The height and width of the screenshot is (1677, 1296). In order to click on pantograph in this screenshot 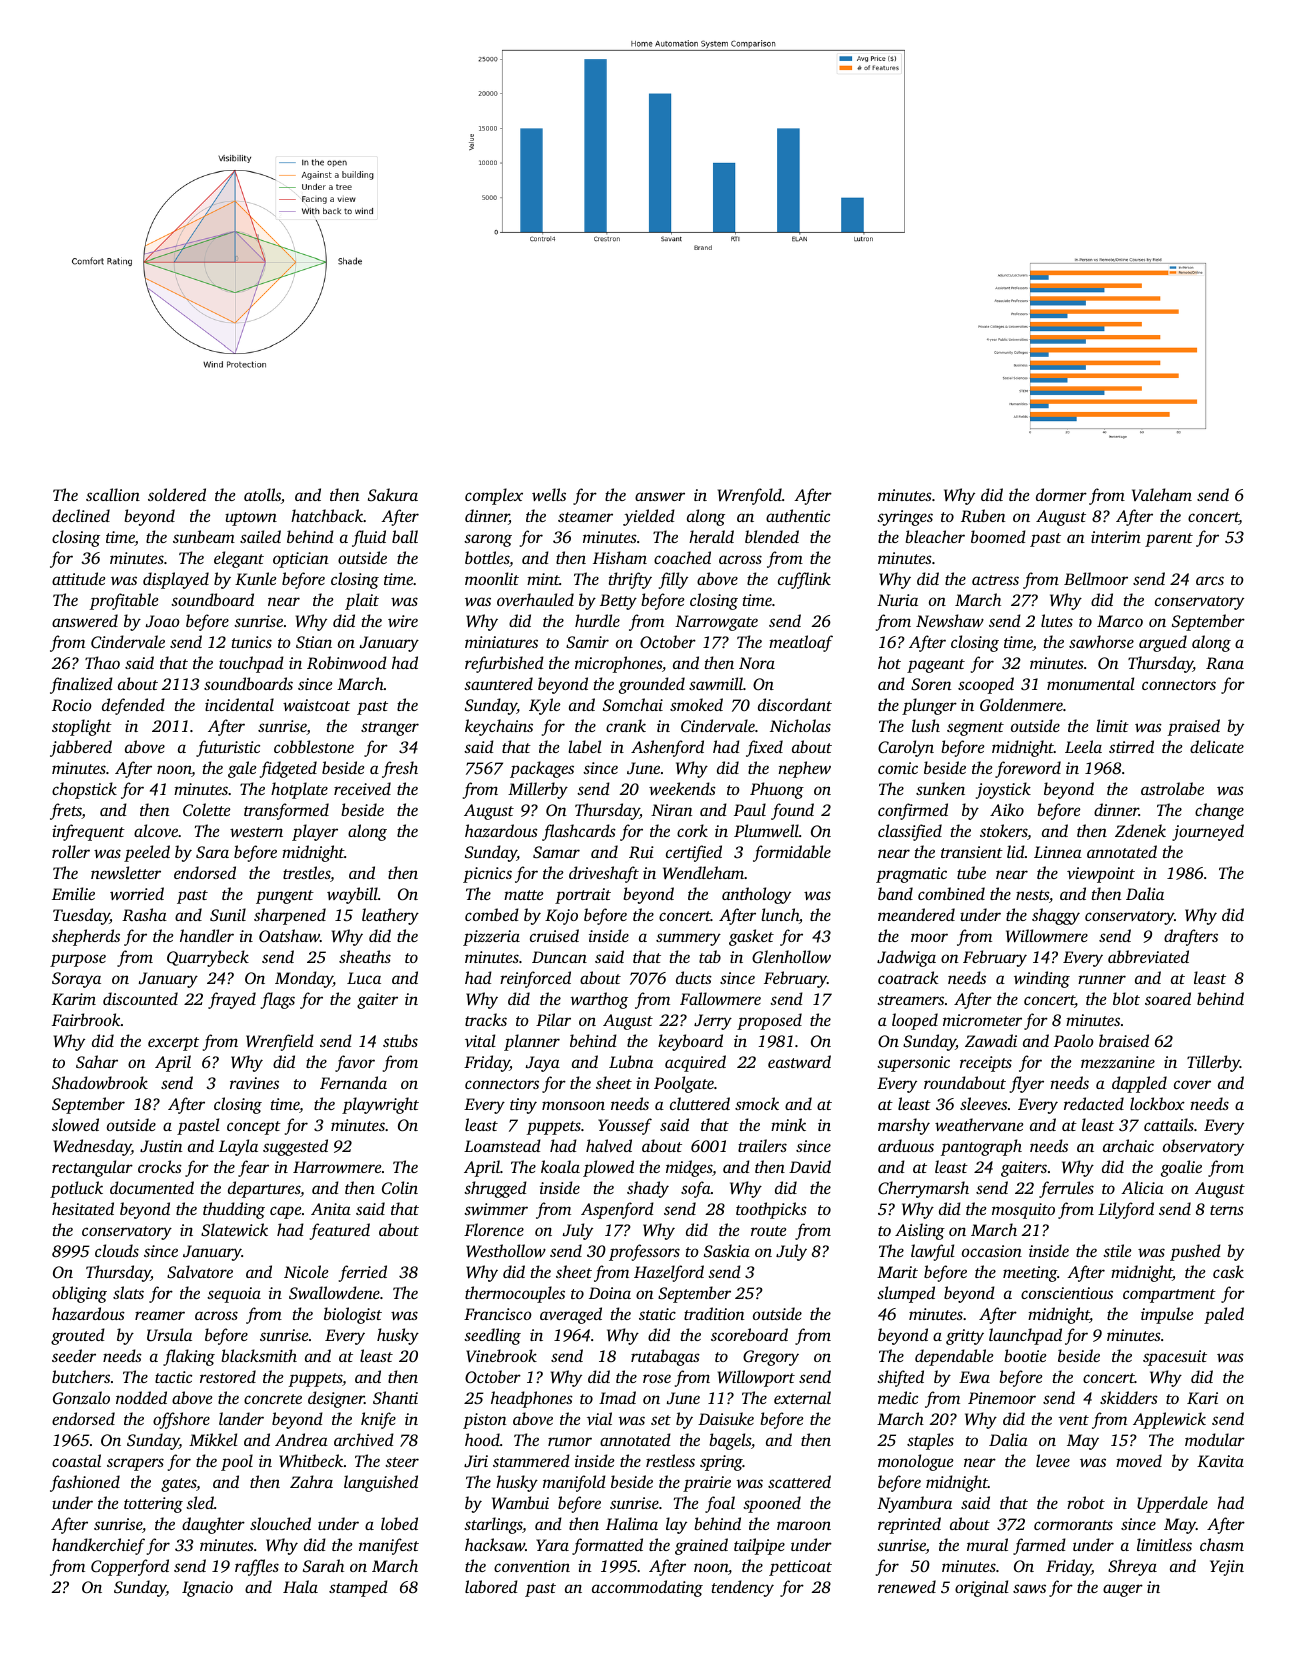, I will do `click(981, 1147)`.
